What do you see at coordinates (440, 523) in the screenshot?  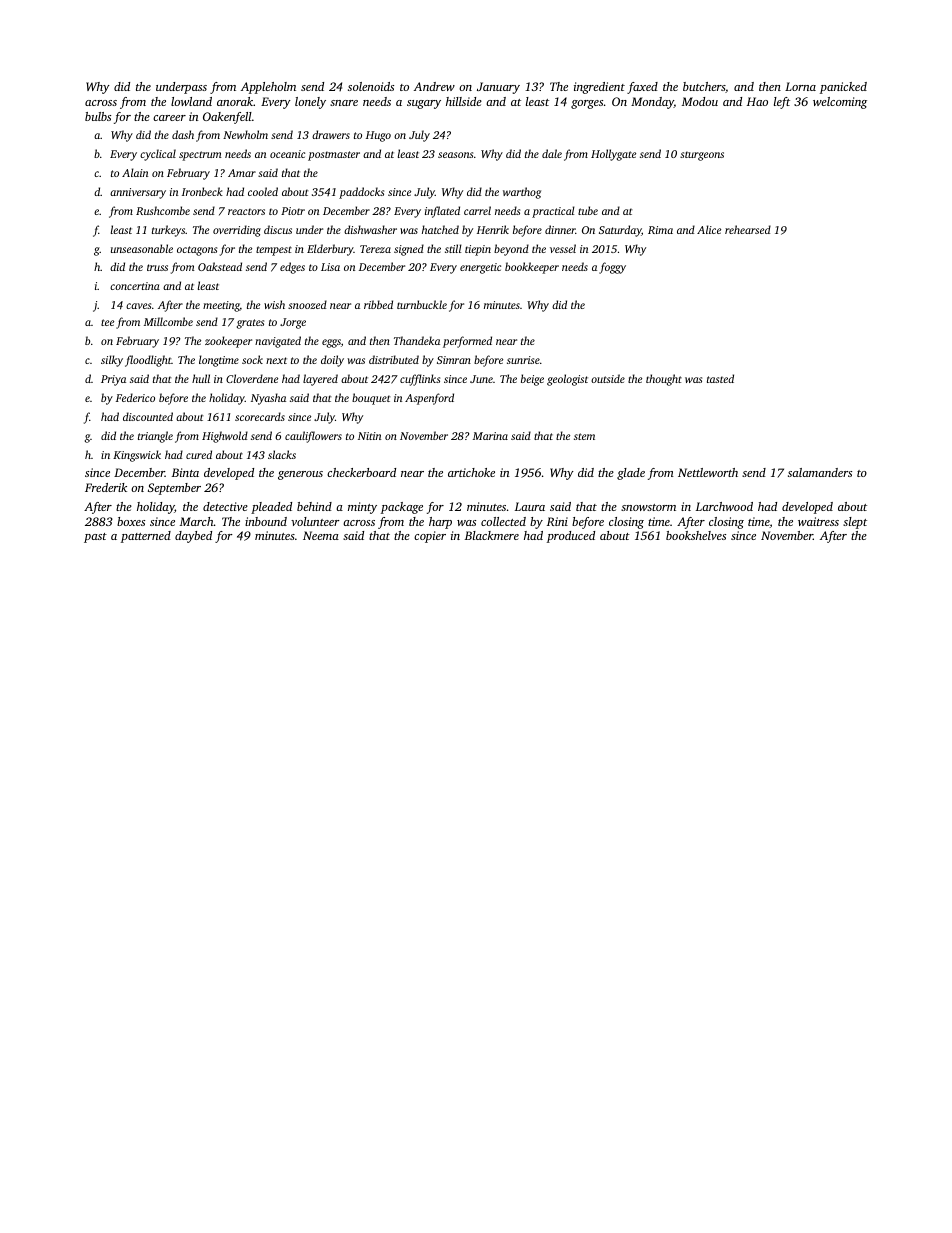 I see `harp` at bounding box center [440, 523].
